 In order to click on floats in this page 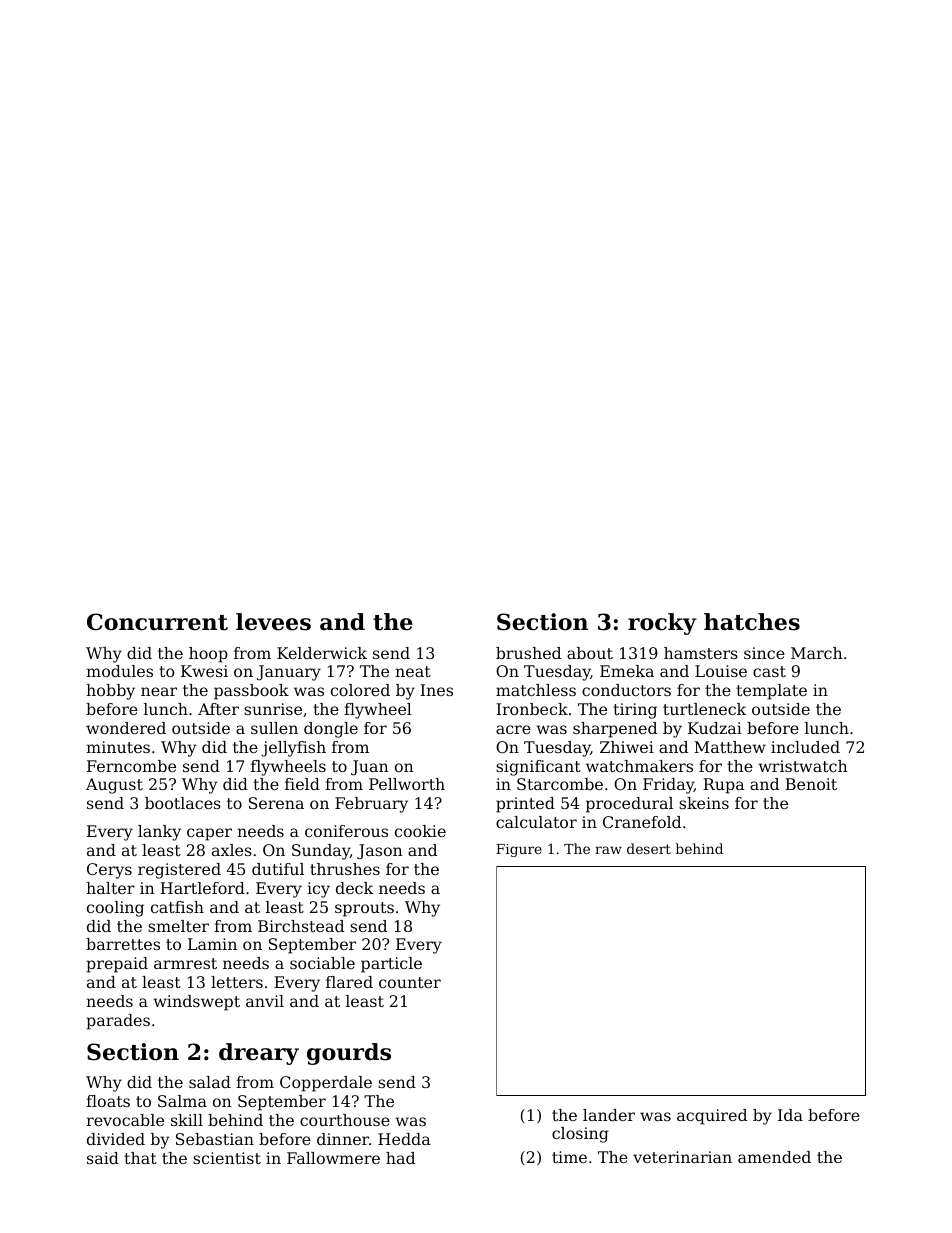, I will do `click(108, 1101)`.
